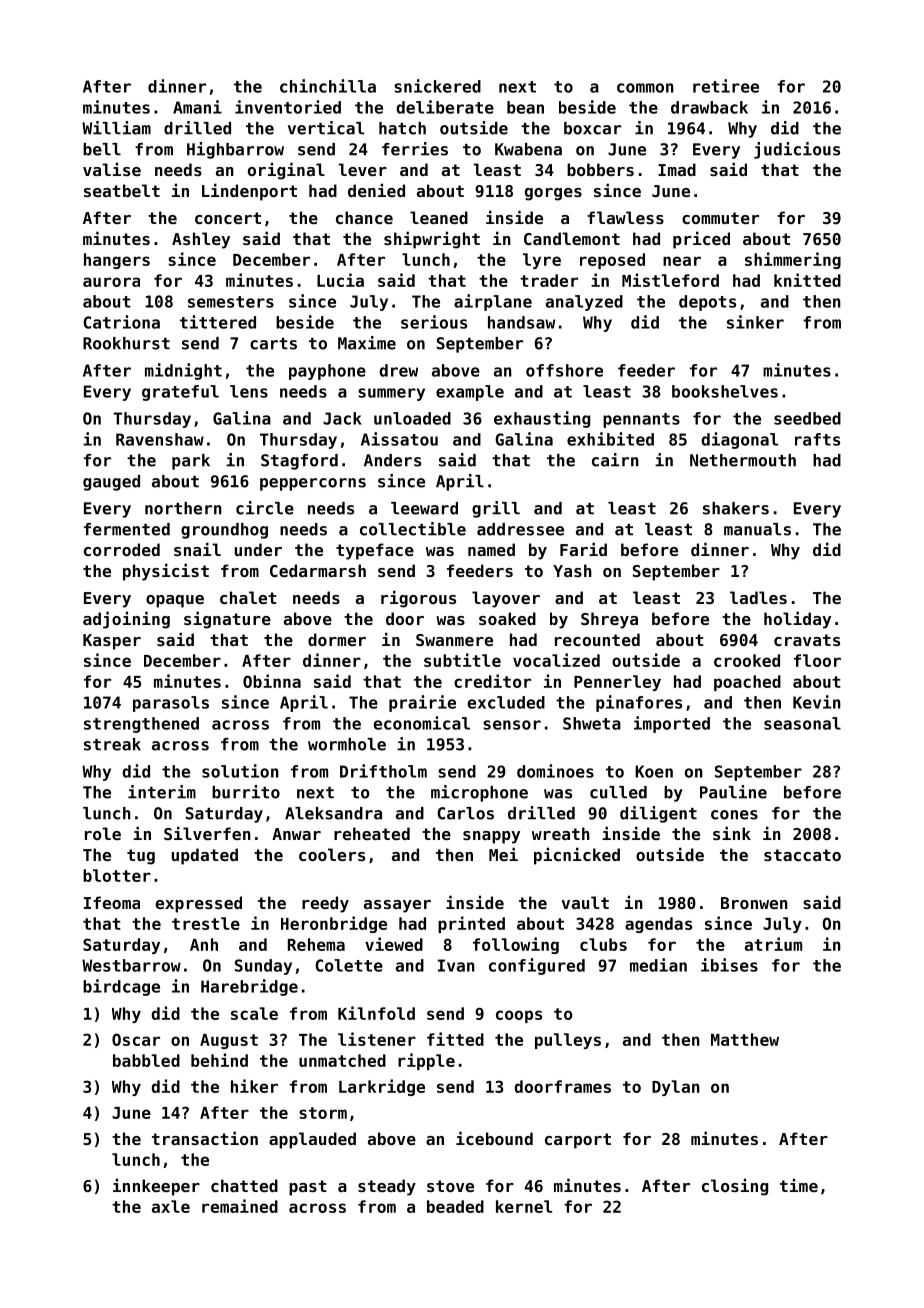 Image resolution: width=924 pixels, height=1308 pixels. What do you see at coordinates (677, 169) in the screenshot?
I see `Imad` at bounding box center [677, 169].
